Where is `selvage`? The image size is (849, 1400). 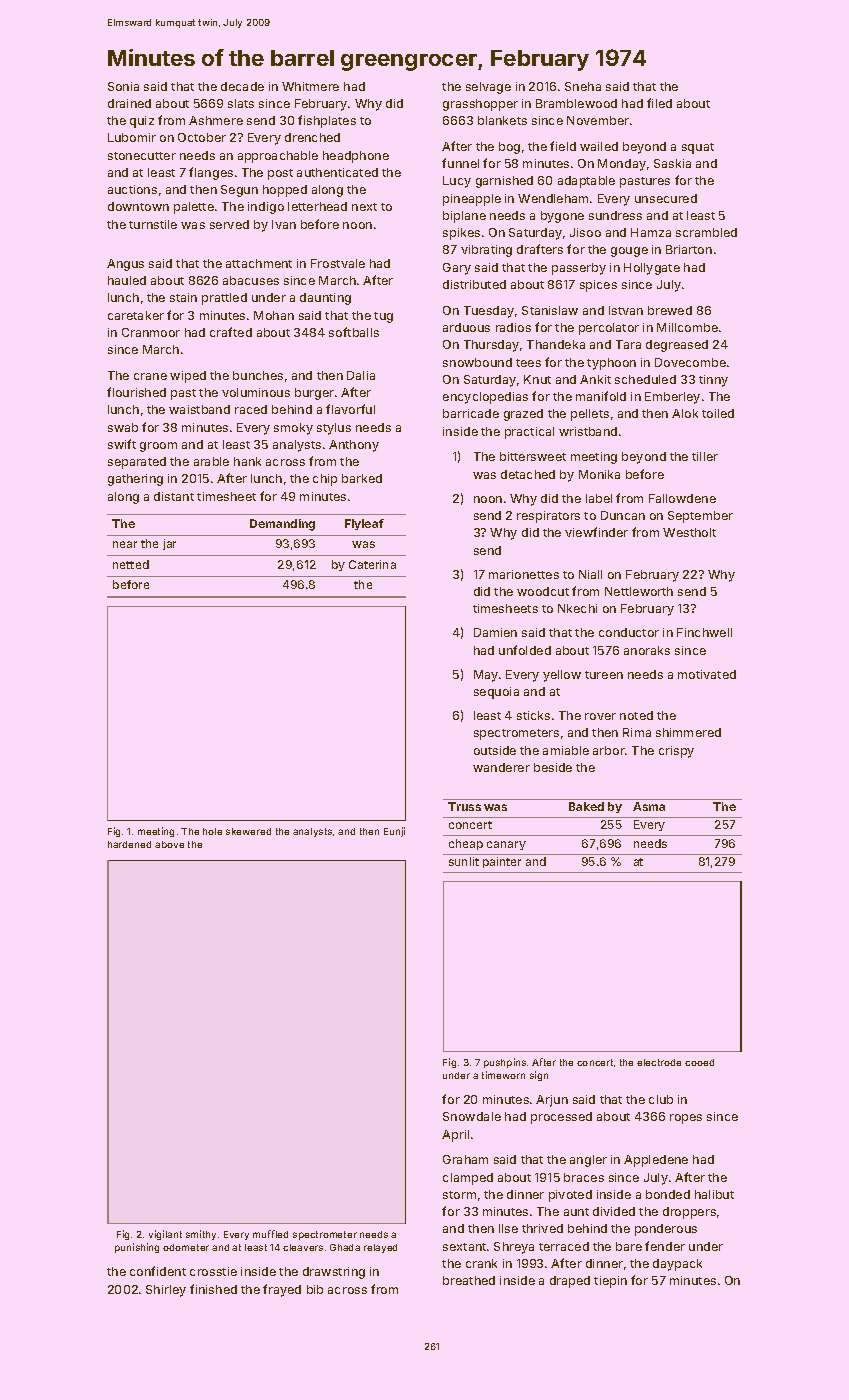
selvage is located at coordinates (488, 88).
